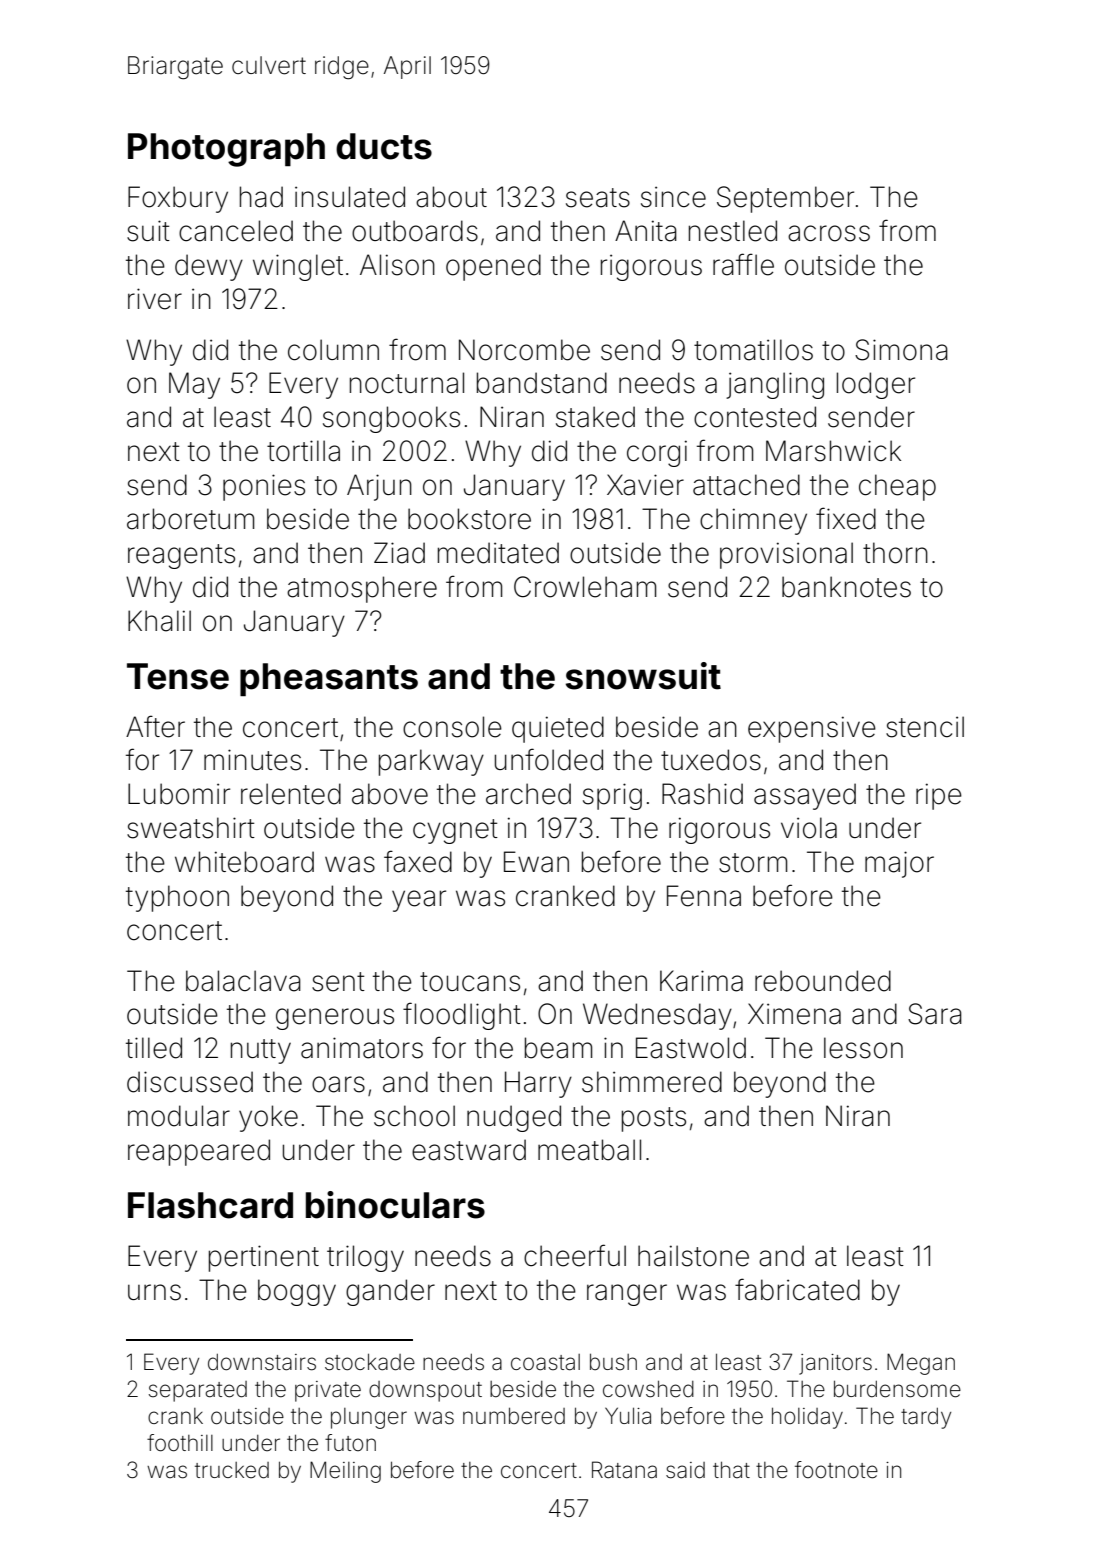 The width and height of the screenshot is (1095, 1556). Describe the element at coordinates (493, 267) in the screenshot. I see `opened` at that location.
